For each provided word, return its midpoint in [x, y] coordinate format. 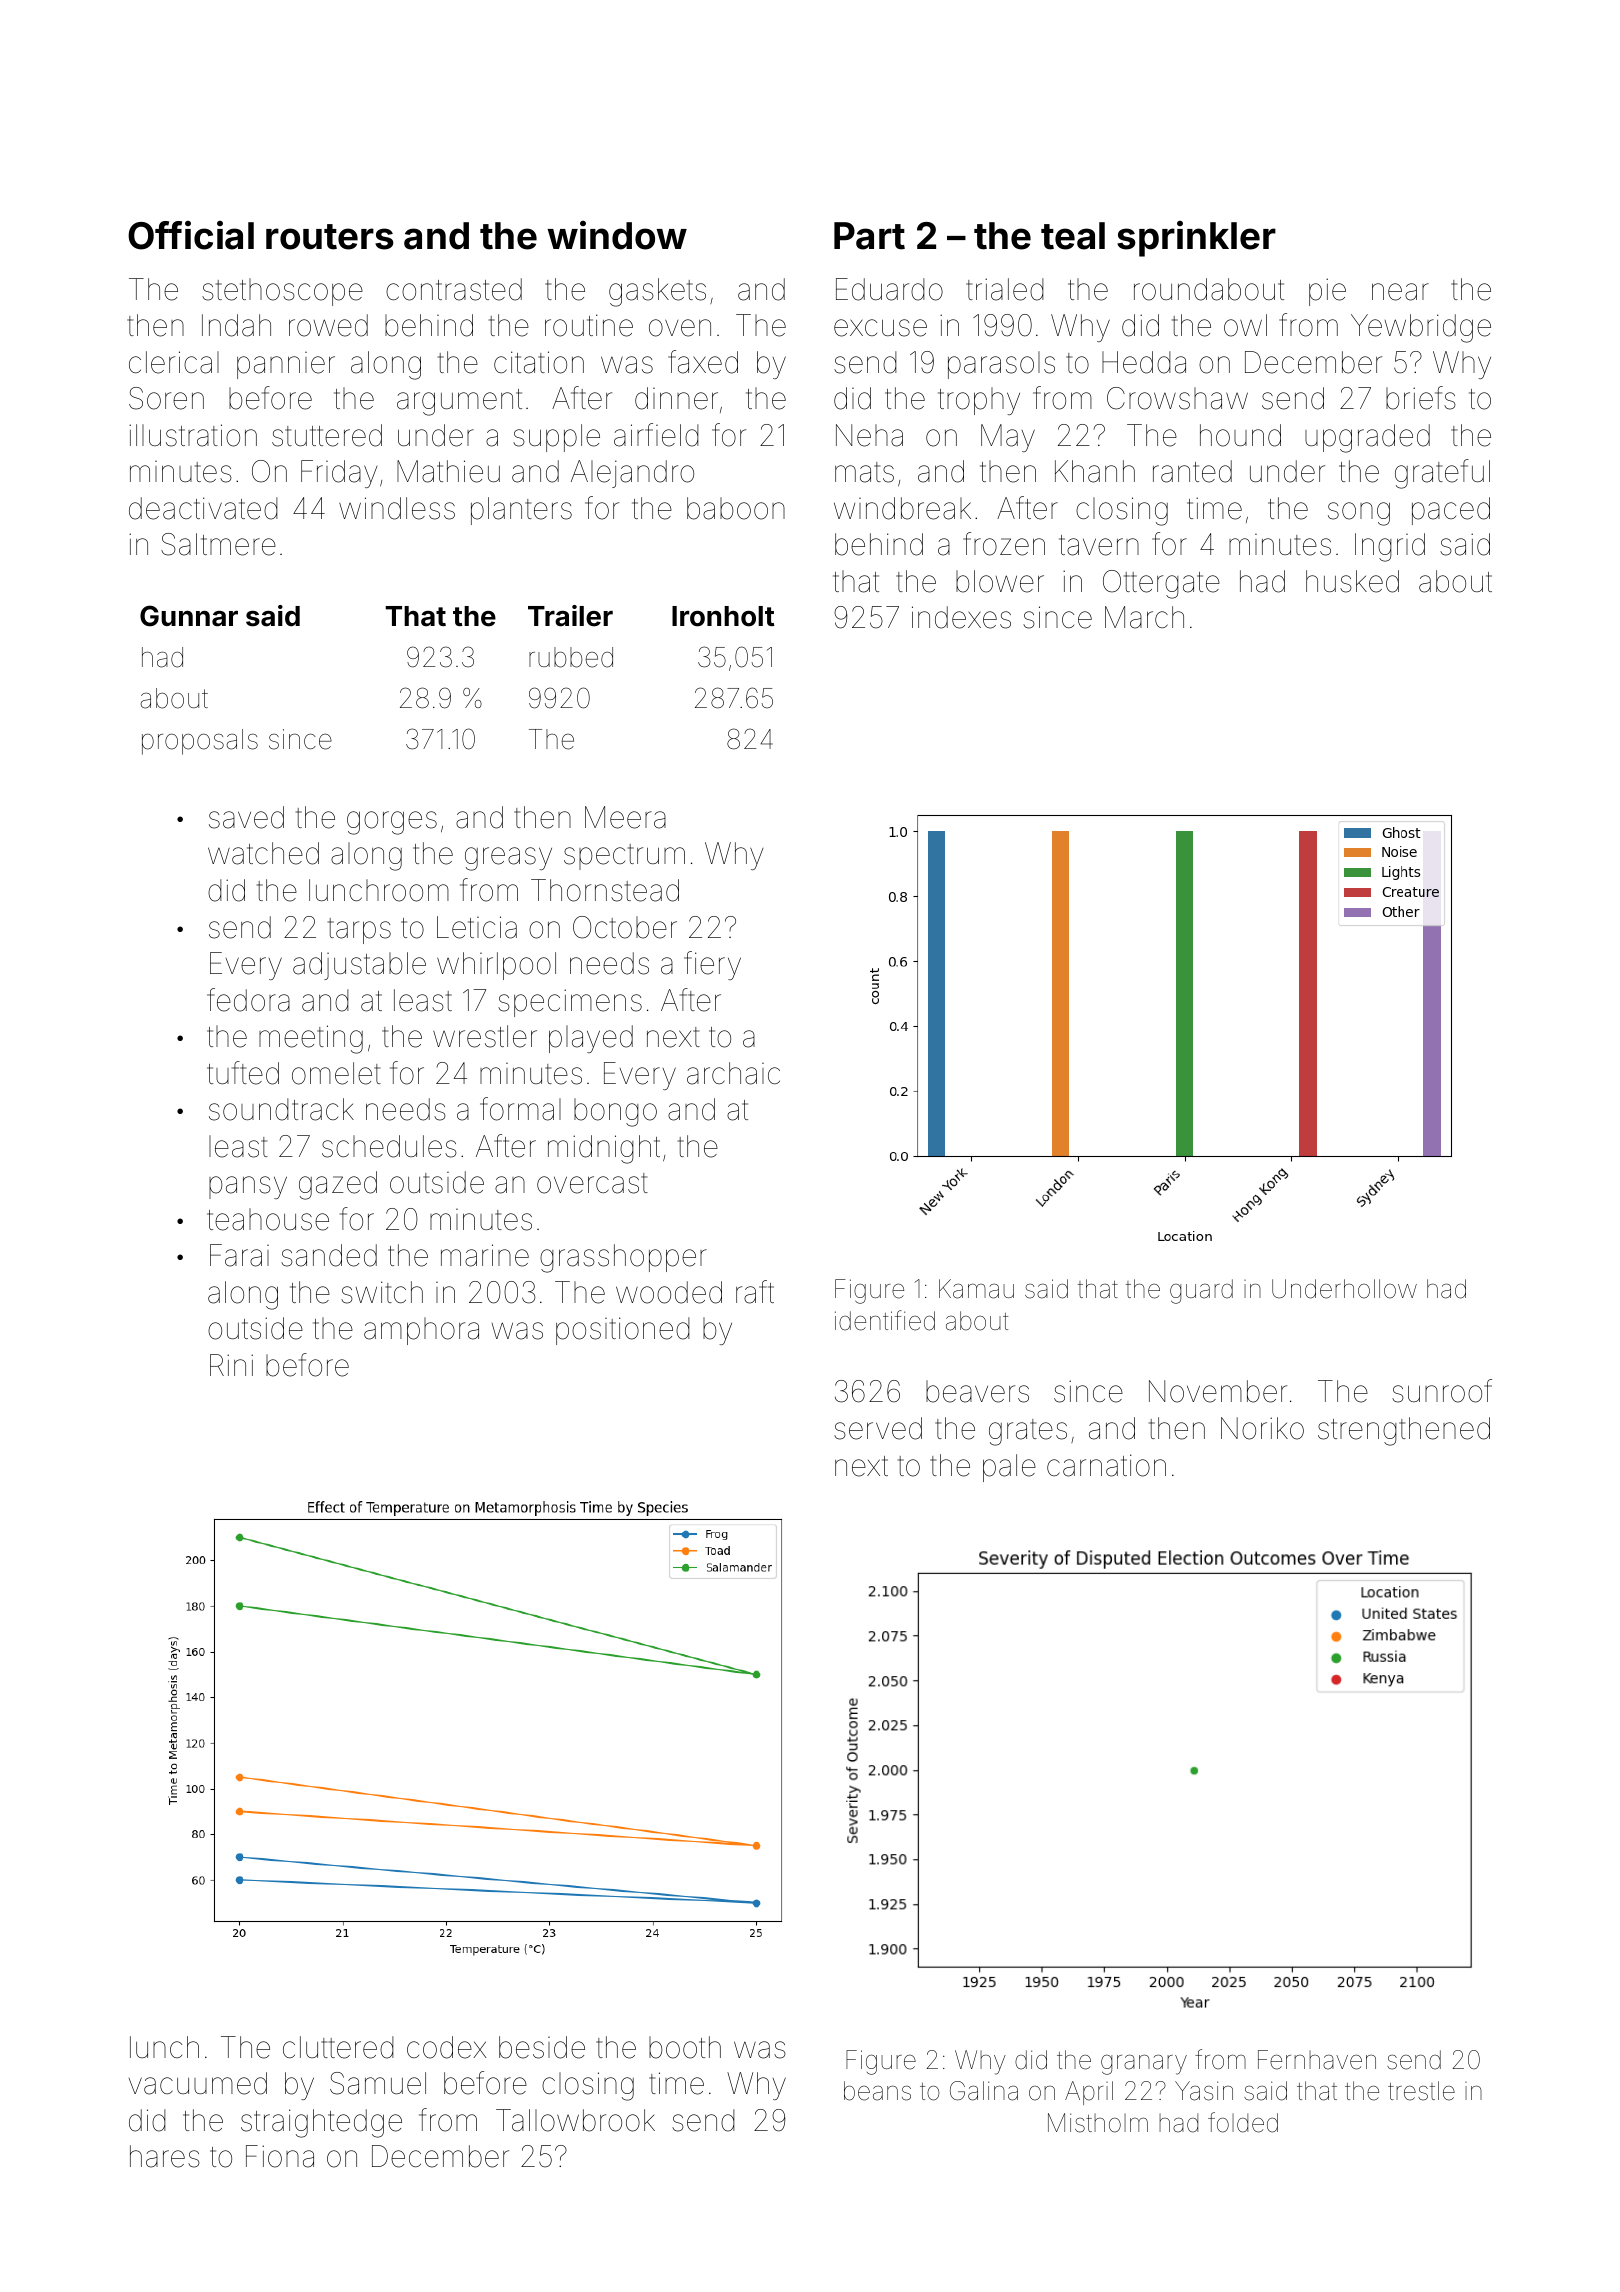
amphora [421, 1331]
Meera [625, 817]
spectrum [624, 857]
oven [680, 328]
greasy [508, 859]
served [878, 1428]
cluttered [338, 2047]
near [1400, 292]
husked [1352, 581]
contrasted [454, 289]
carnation [1106, 1465]
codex [446, 2047]
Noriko [1262, 1428]
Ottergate [1161, 584]
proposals [200, 742]
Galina [984, 2091]
